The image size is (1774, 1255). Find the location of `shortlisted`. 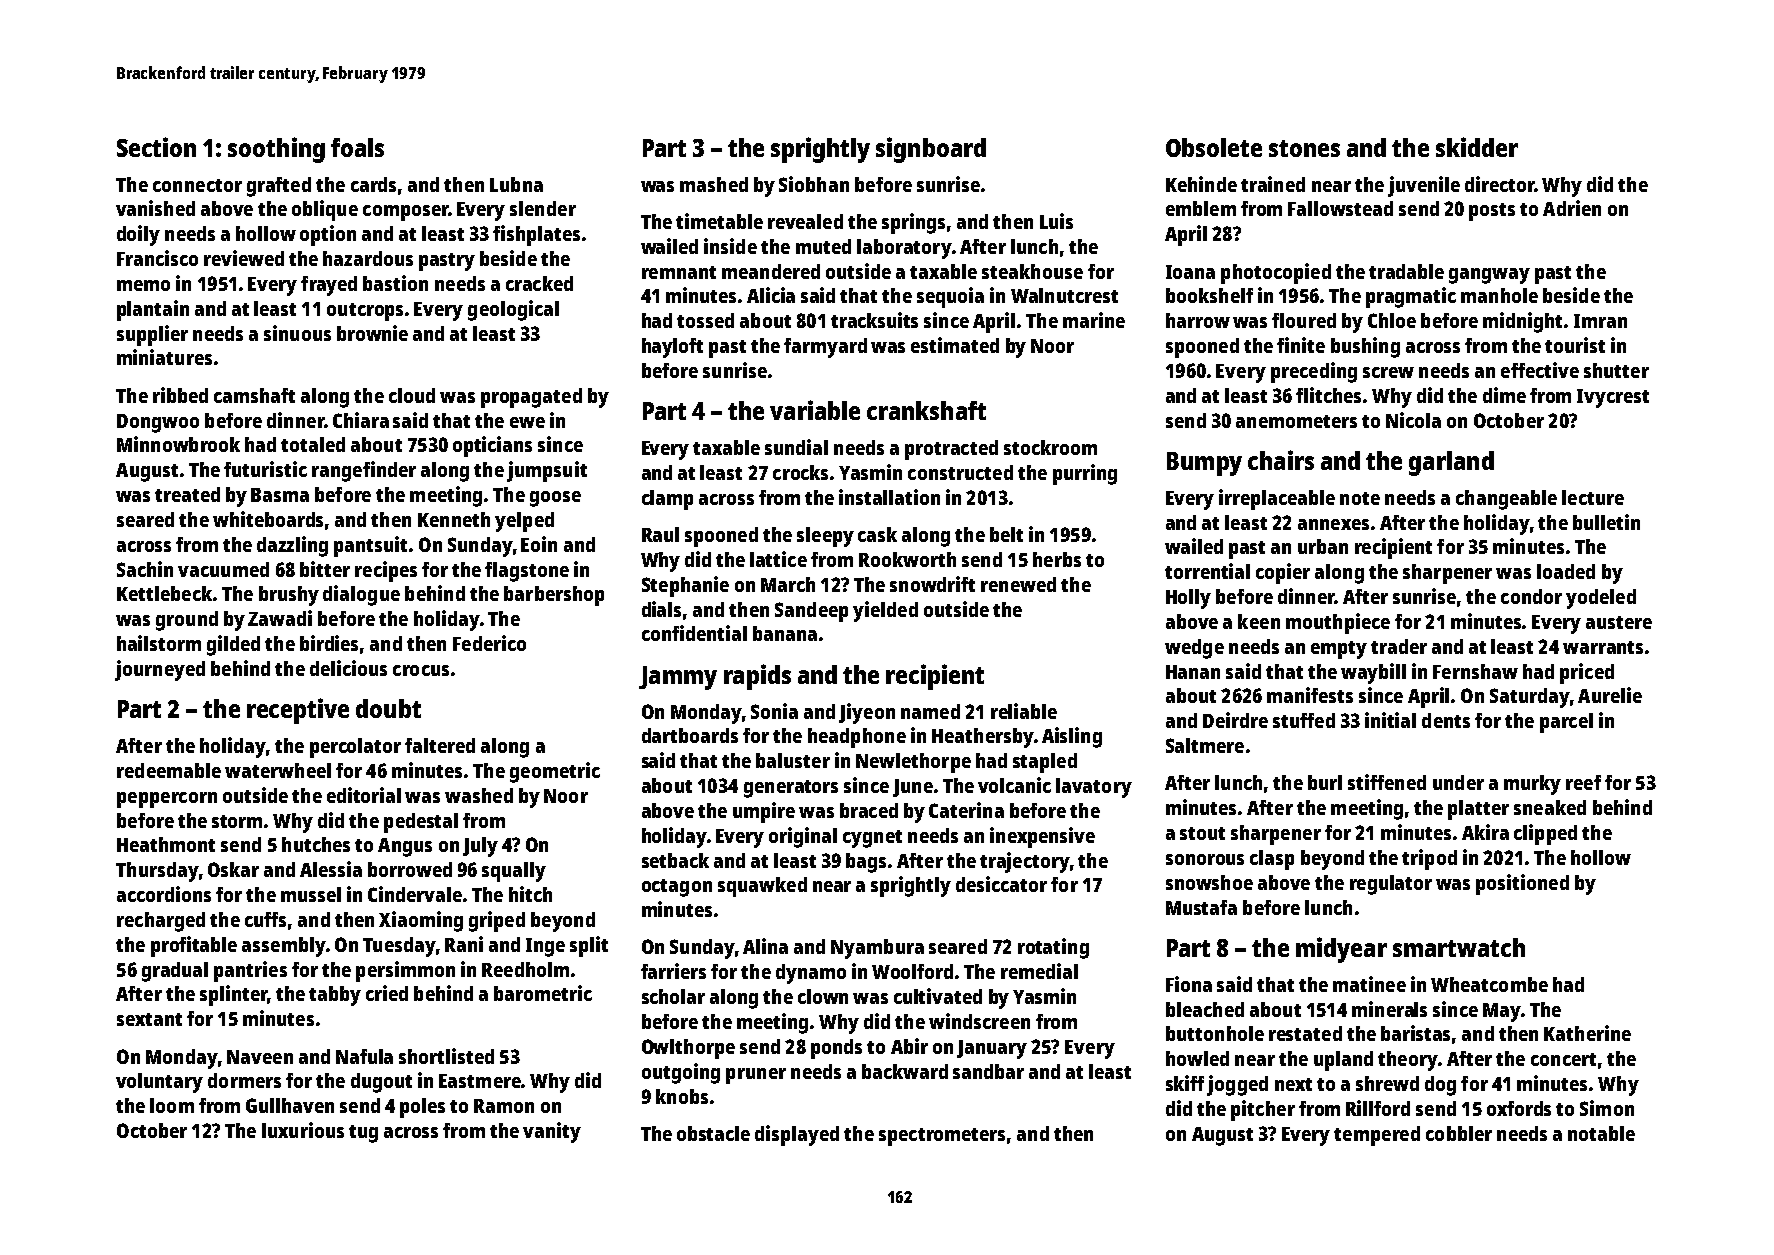

shortlisted is located at coordinates (446, 1056).
